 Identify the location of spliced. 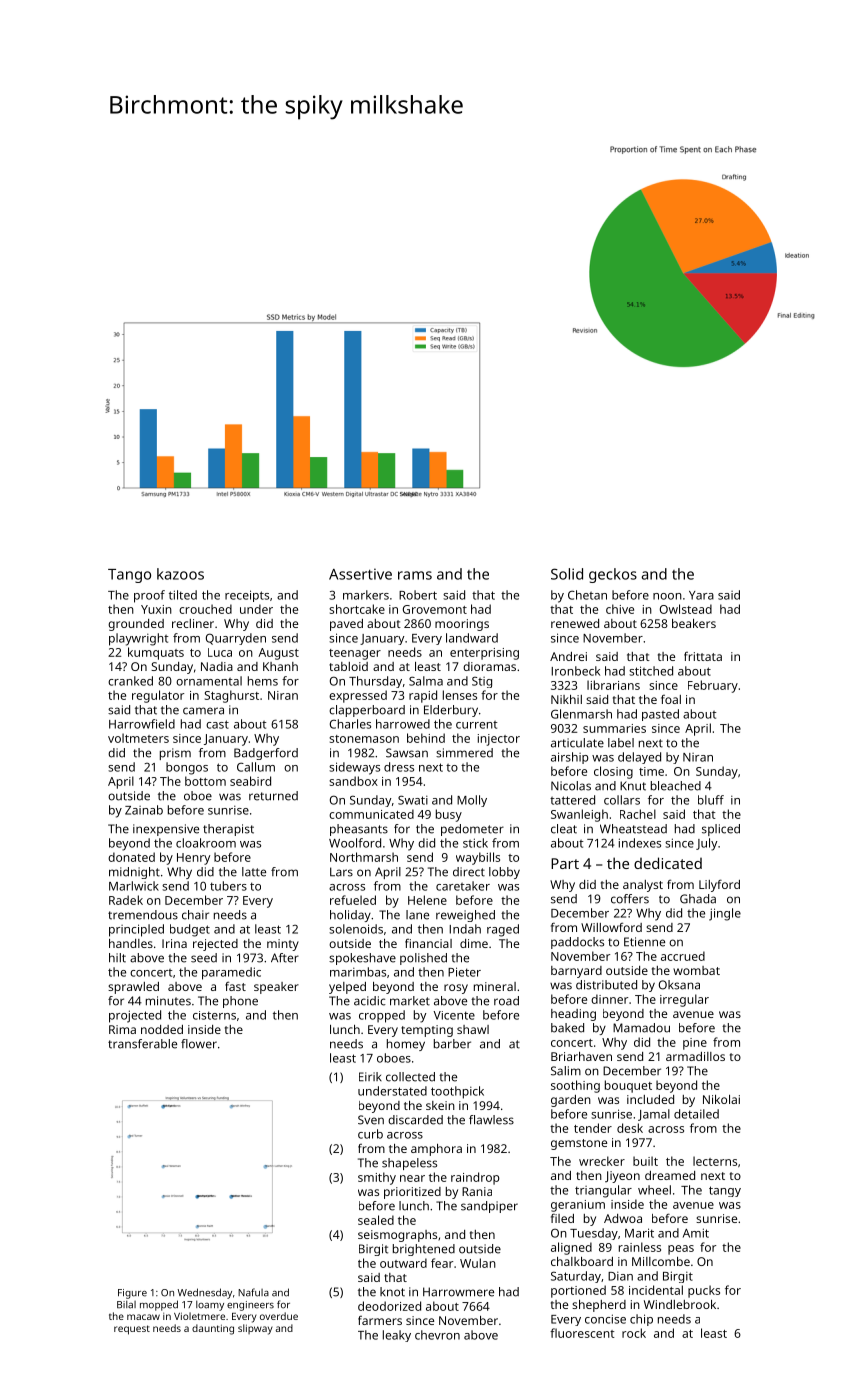
(721, 830).
